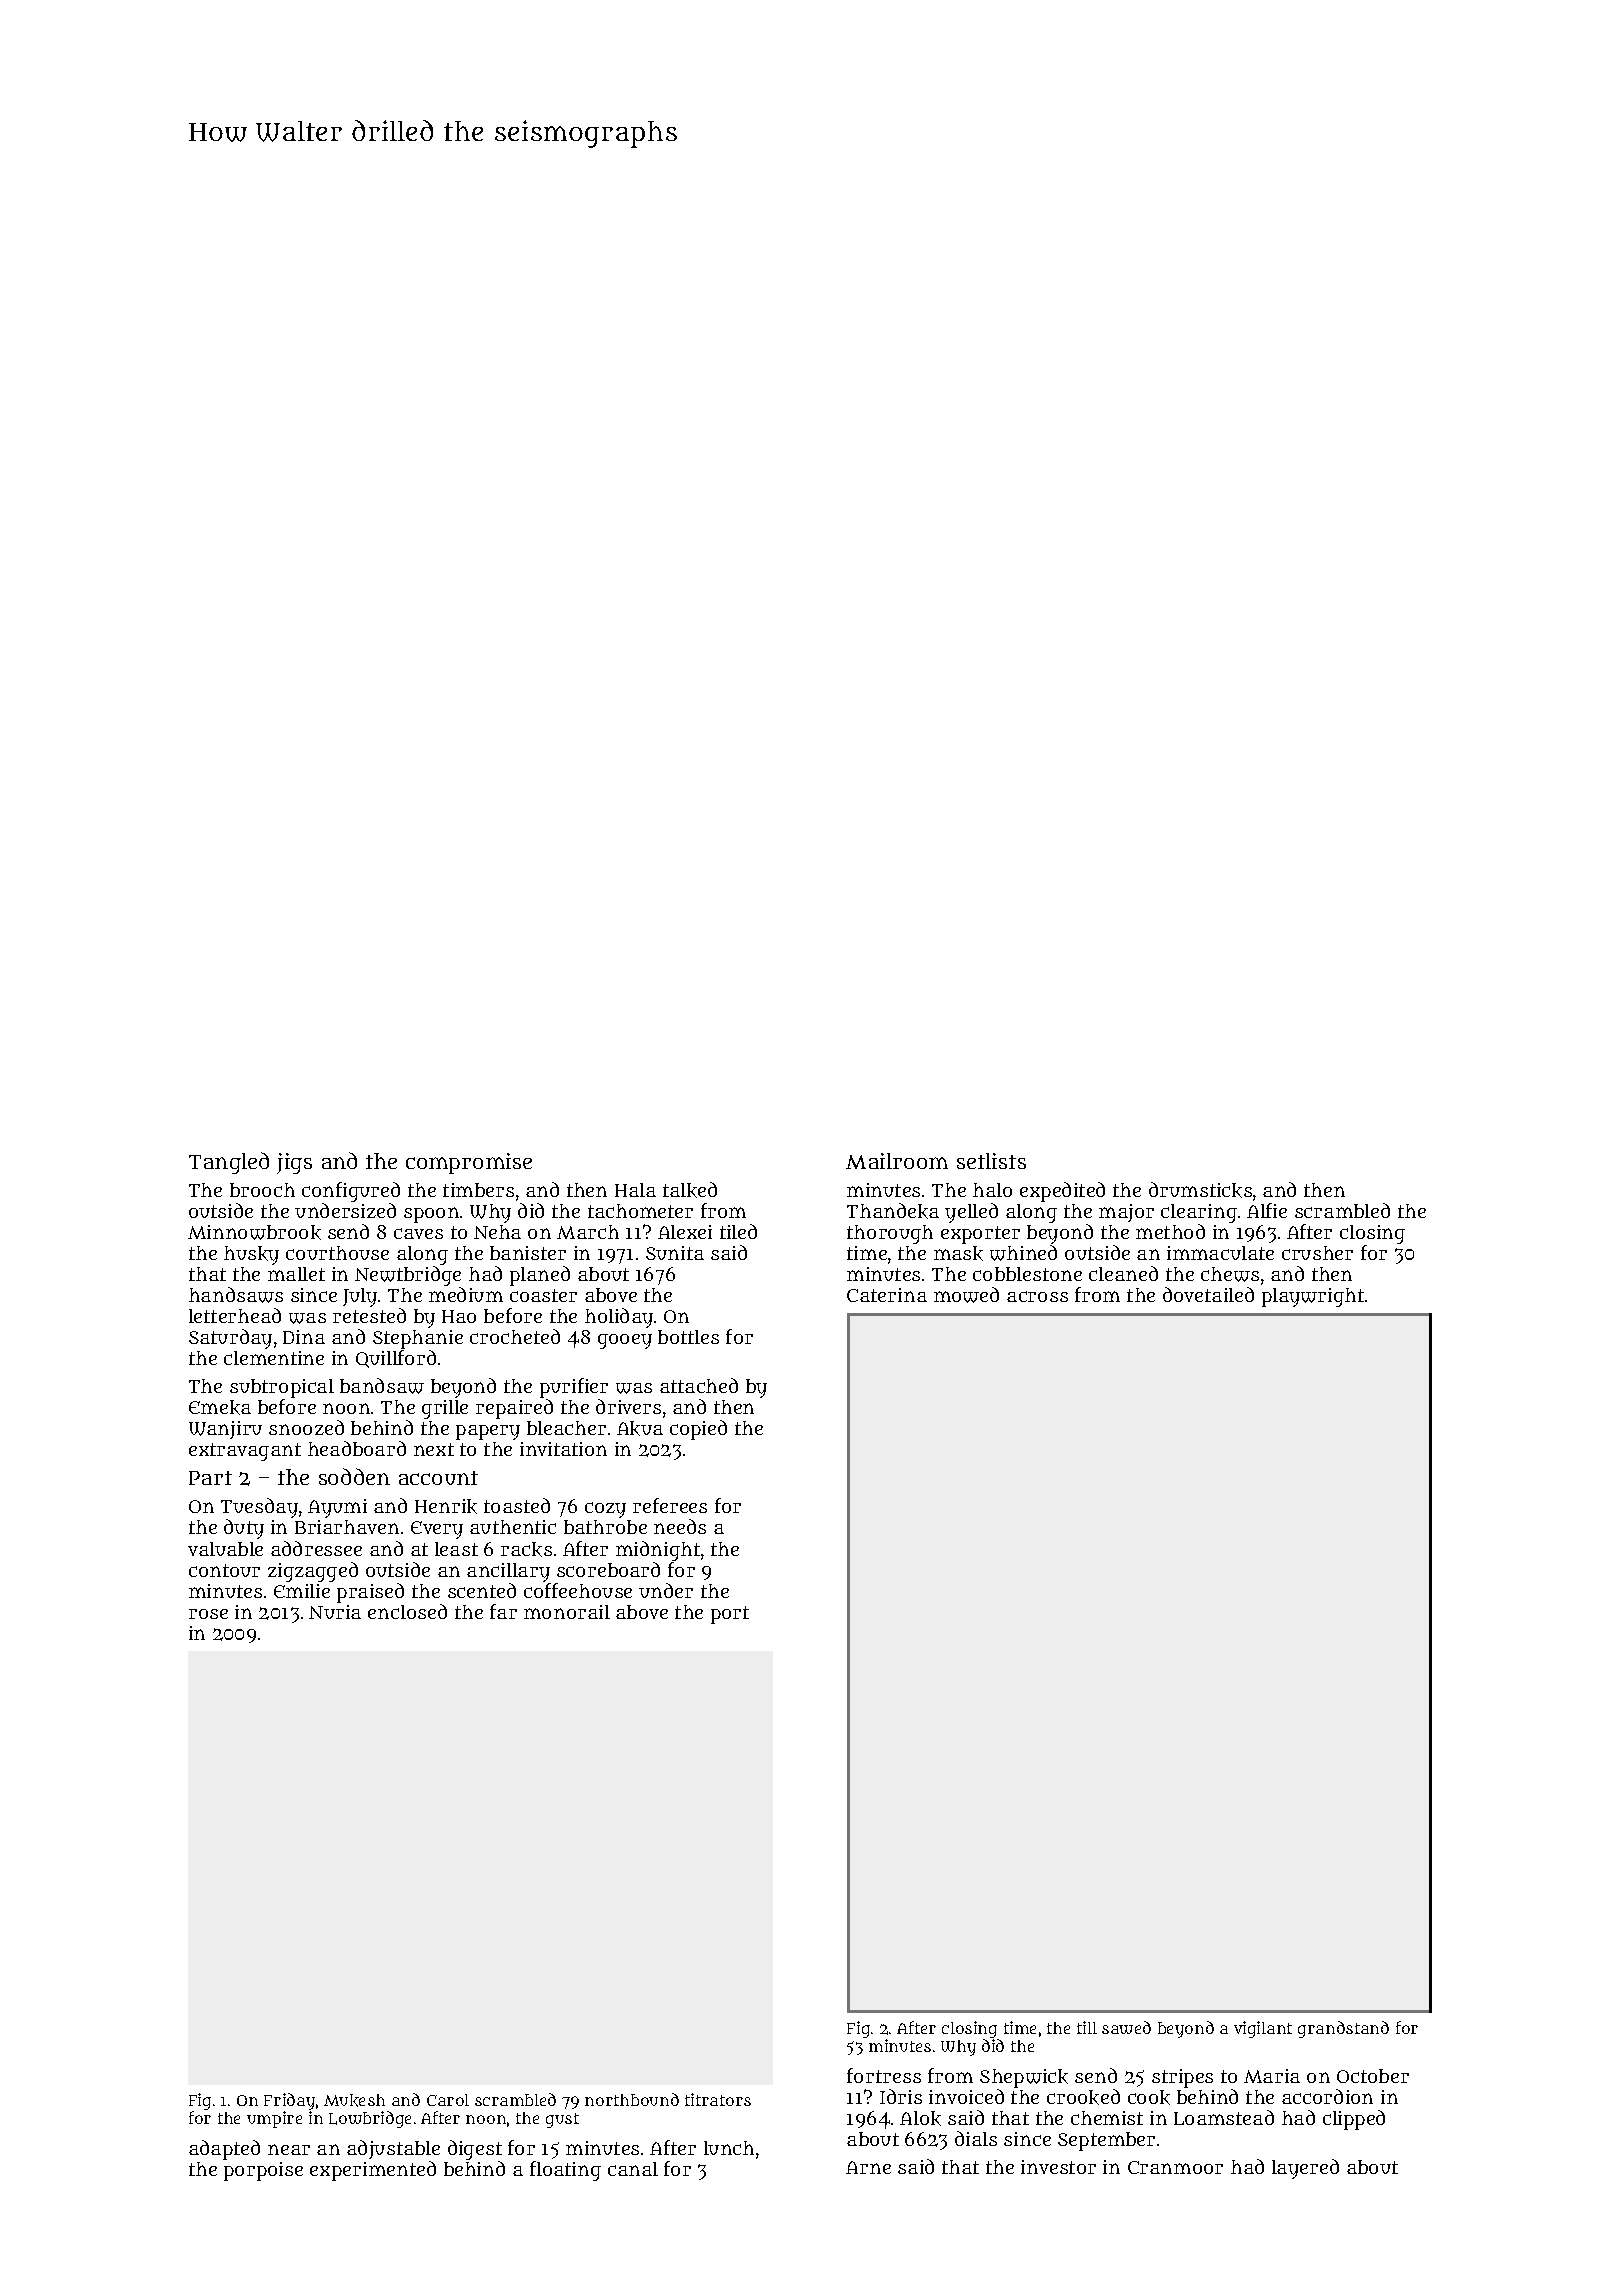 This page has width=1620, height=2292. I want to click on drumsticks, so click(1200, 1190).
